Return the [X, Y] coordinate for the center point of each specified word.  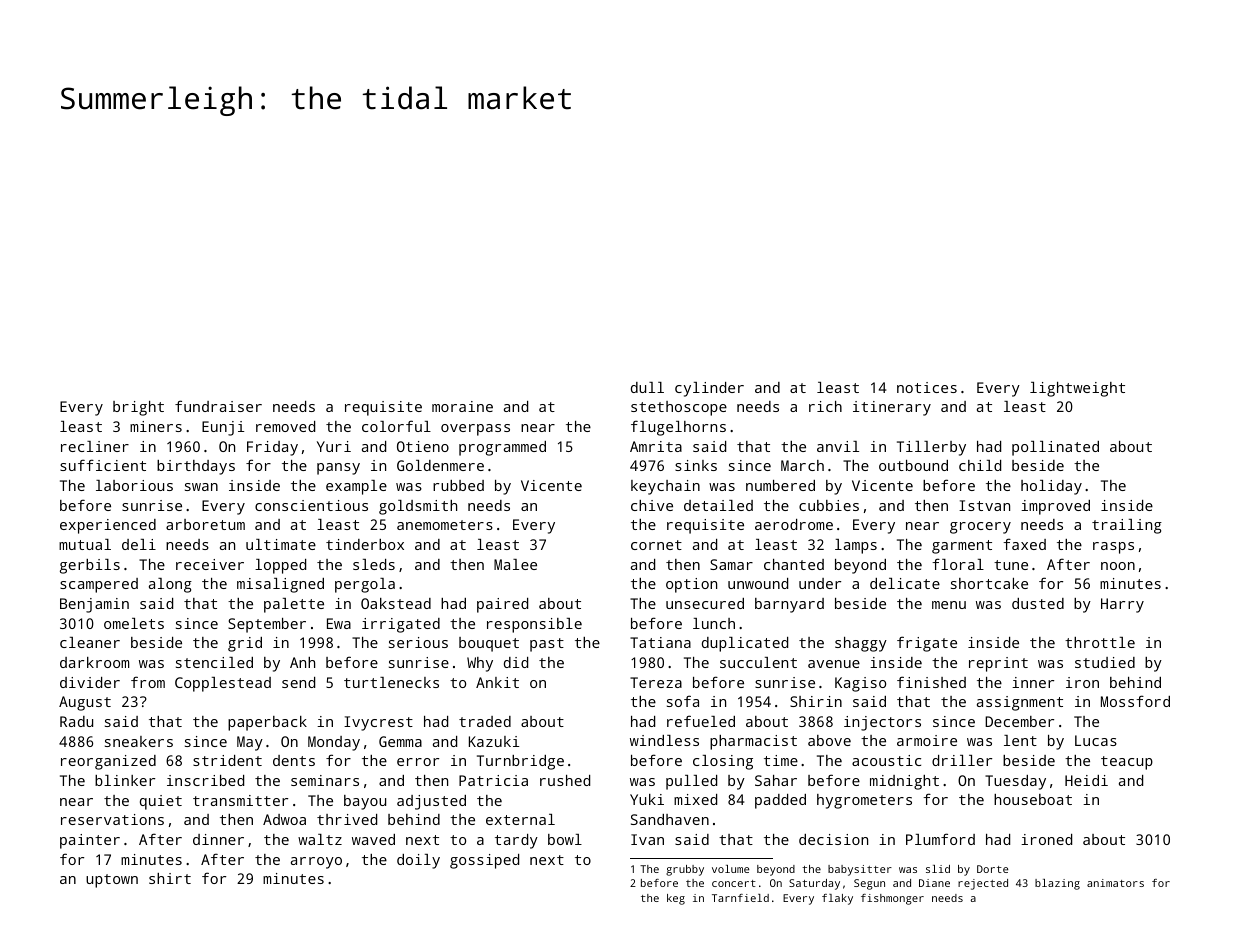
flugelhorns [678, 428]
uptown [112, 881]
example [356, 487]
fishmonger [892, 899]
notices [927, 387]
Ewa [339, 623]
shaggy [861, 644]
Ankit [497, 682]
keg [676, 899]
